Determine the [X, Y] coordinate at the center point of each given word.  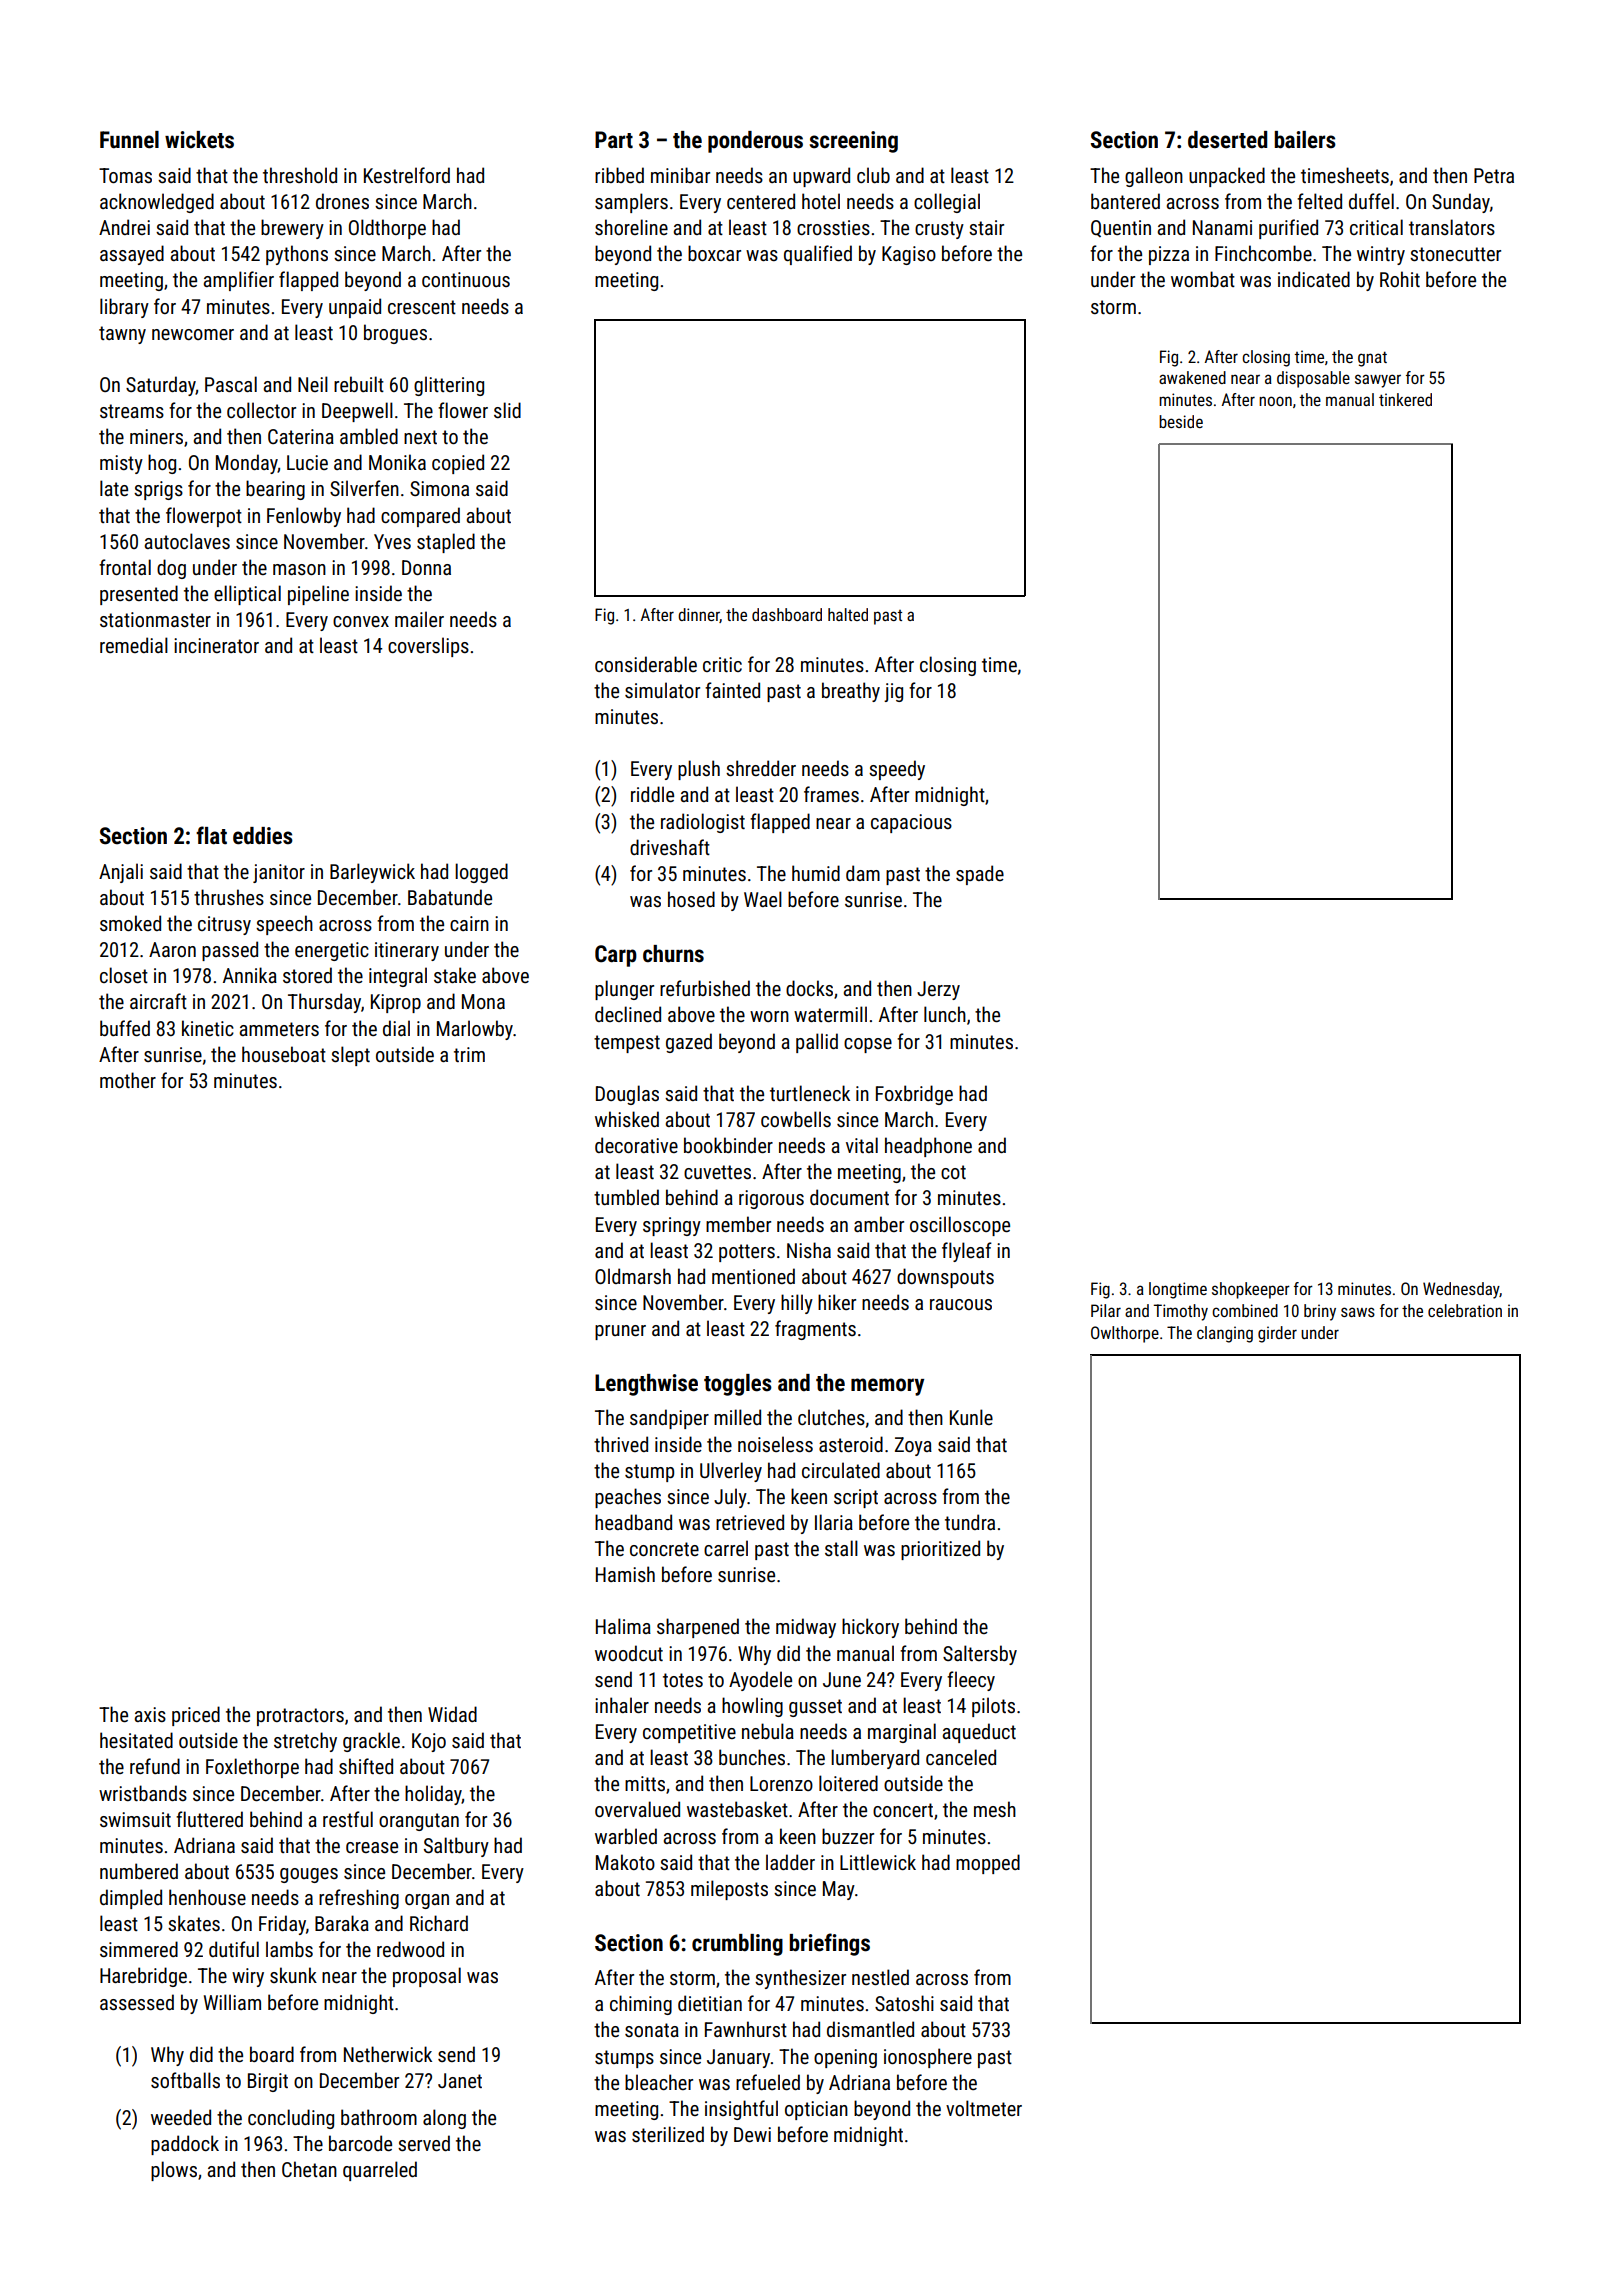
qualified [818, 255]
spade [980, 875]
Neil [313, 384]
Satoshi [904, 2003]
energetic [332, 951]
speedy [897, 770]
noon [1275, 401]
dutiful [234, 1949]
